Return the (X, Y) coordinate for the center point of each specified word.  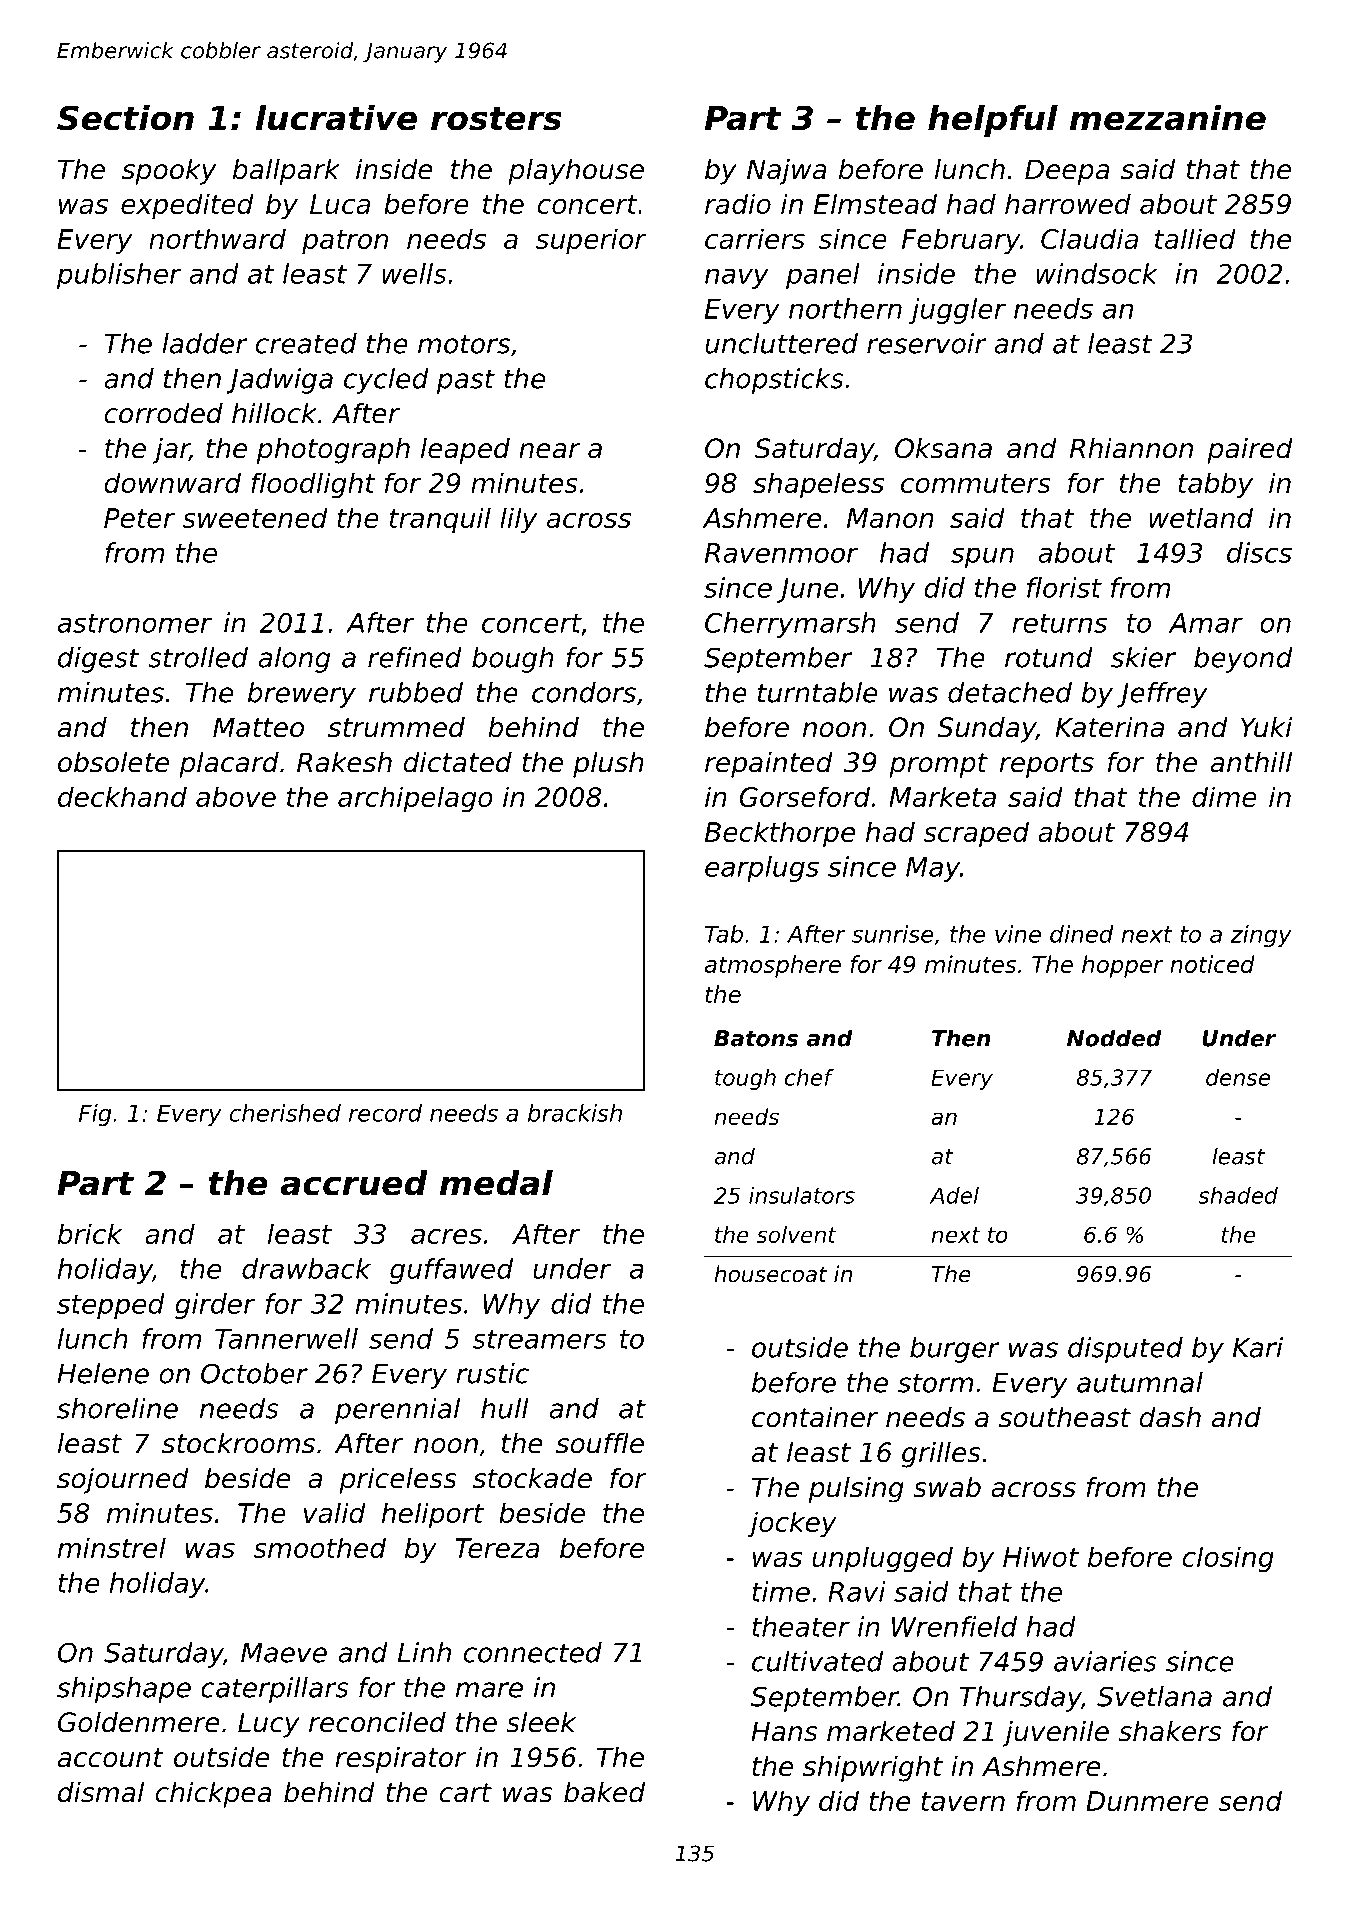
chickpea (214, 1795)
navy (737, 279)
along (294, 660)
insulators (802, 1195)
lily (519, 520)
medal (496, 1183)
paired (1250, 451)
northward (217, 238)
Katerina (1109, 727)
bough (513, 660)
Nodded (1114, 1038)
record (385, 1113)
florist (1064, 587)
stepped (111, 1306)
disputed (1125, 1350)
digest (98, 660)
